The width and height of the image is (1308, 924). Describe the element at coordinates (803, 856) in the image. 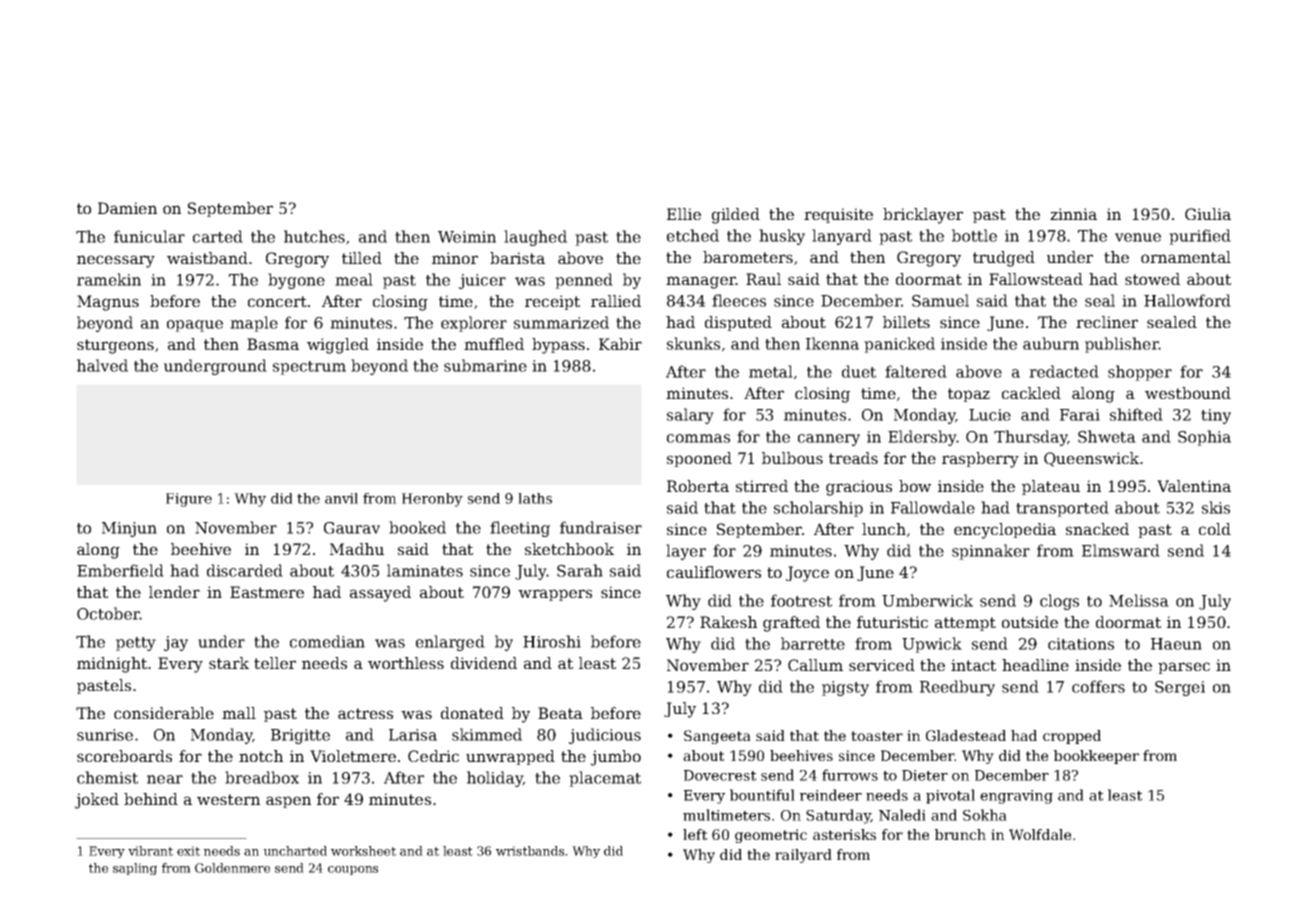

I see `railyard` at that location.
